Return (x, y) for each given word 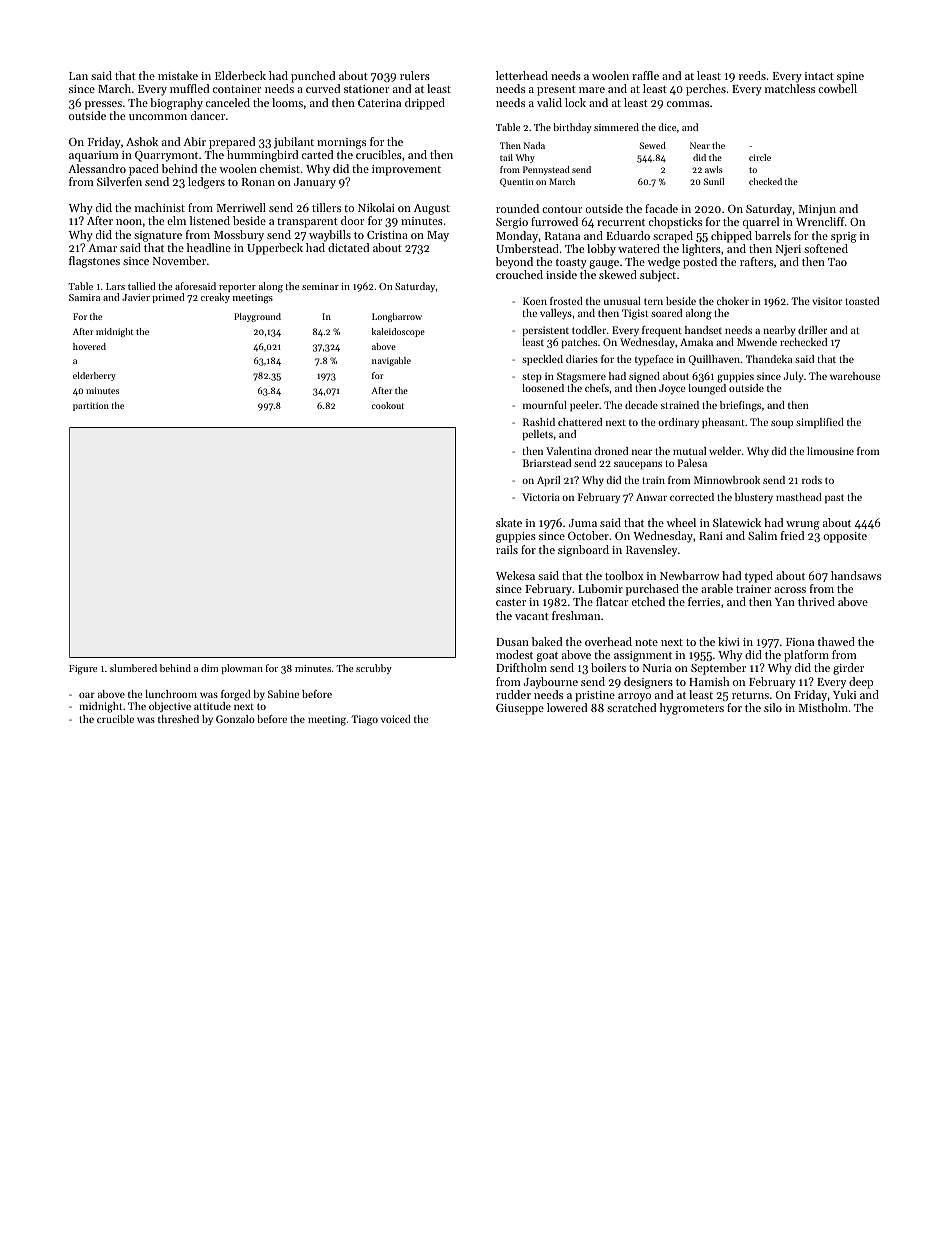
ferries (704, 601)
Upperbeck (275, 249)
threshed (178, 719)
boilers (608, 667)
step (532, 377)
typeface (654, 360)
